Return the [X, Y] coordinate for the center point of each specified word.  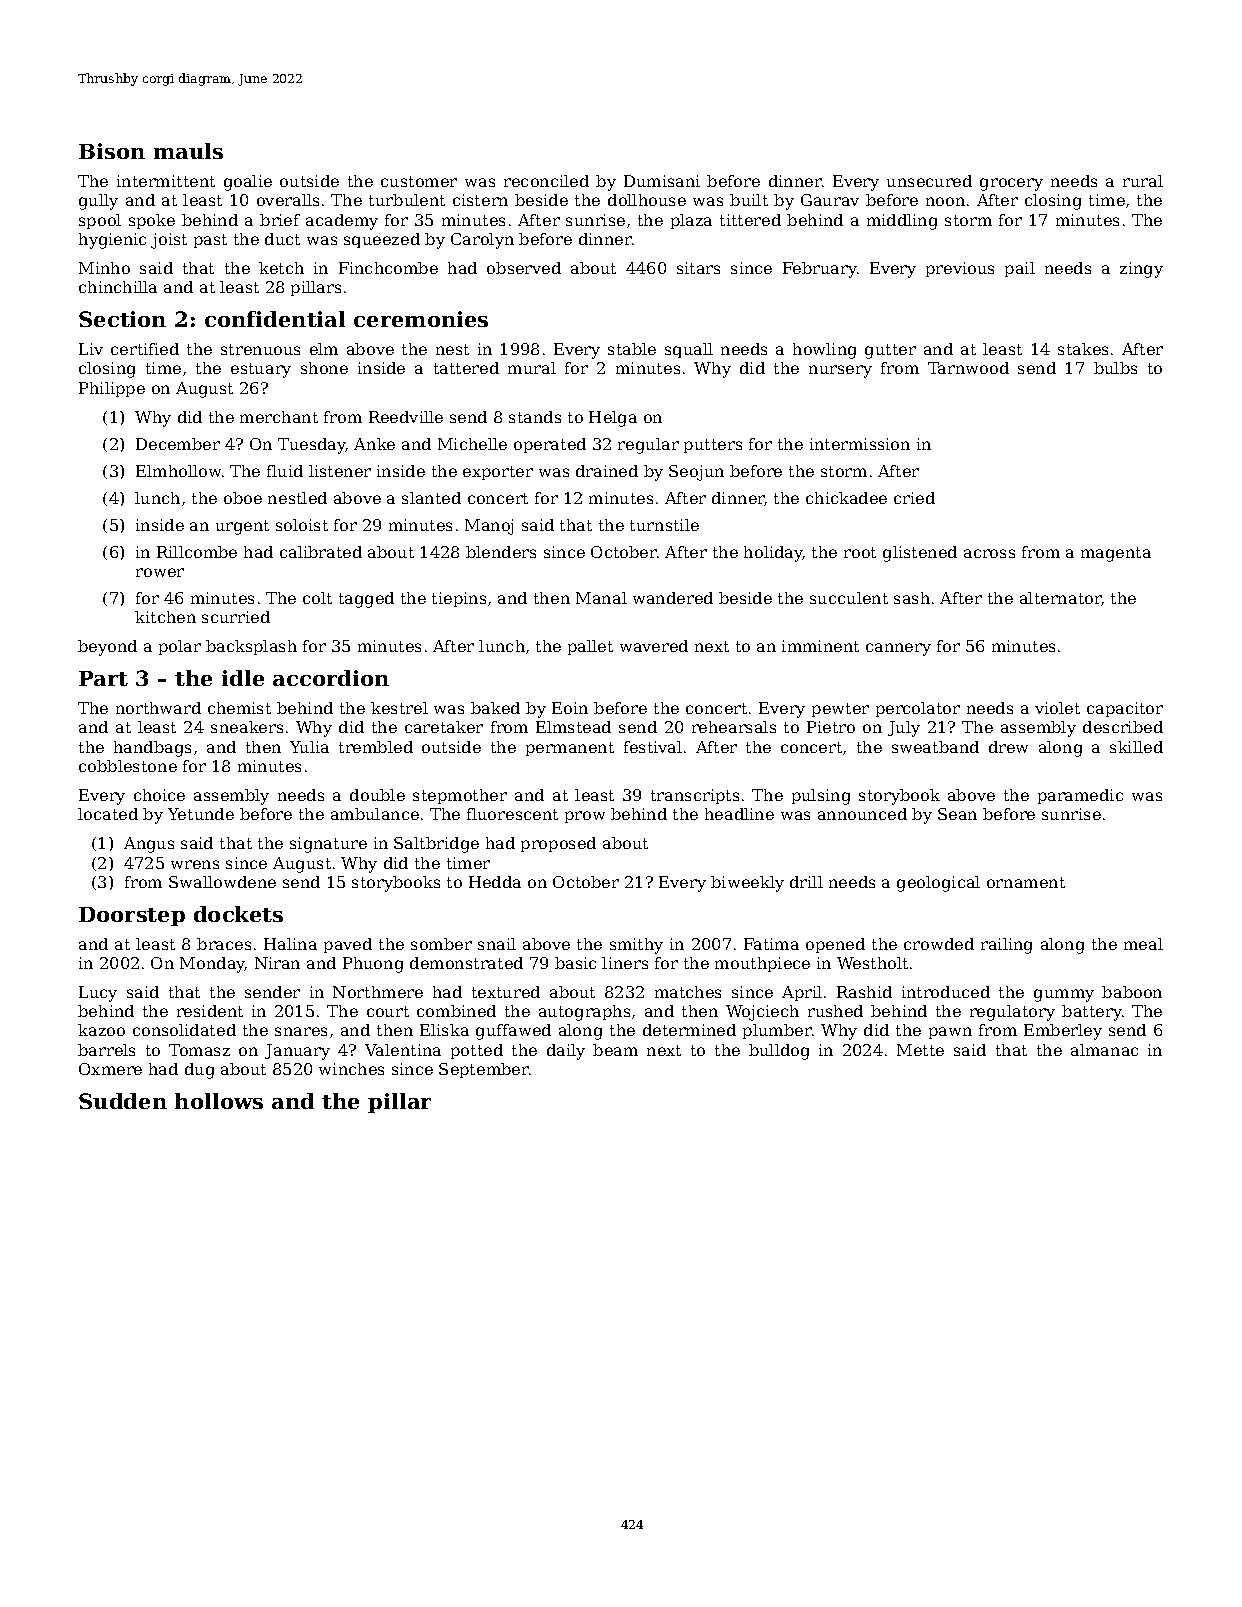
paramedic [1080, 796]
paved [348, 945]
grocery [1011, 184]
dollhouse [647, 200]
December [178, 444]
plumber [777, 1031]
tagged [366, 600]
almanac [1104, 1050]
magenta [1116, 554]
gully [98, 202]
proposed [558, 844]
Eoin [570, 708]
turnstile [664, 525]
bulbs [1115, 368]
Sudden [123, 1101]
